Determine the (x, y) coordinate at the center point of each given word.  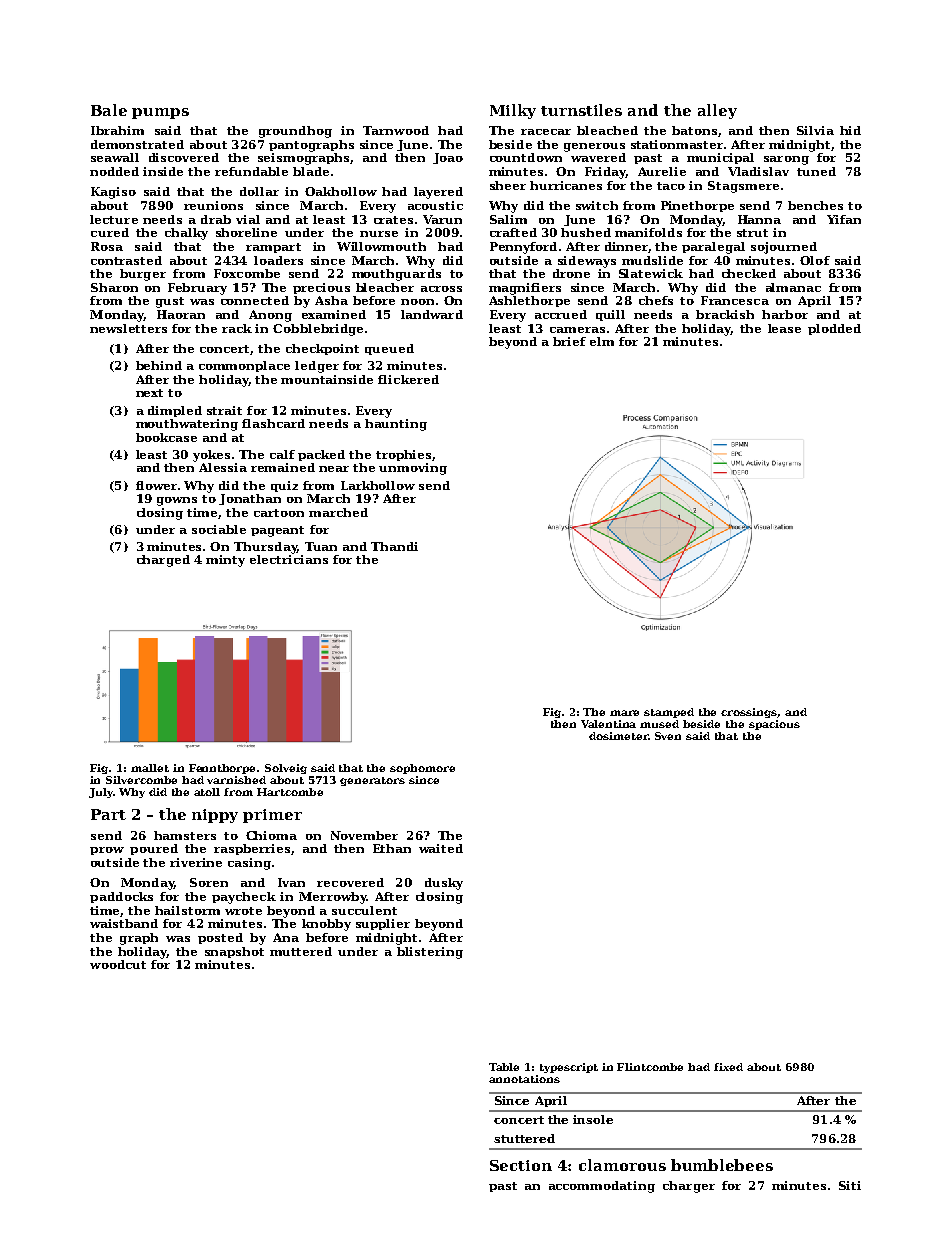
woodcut (118, 964)
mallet (150, 768)
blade (311, 171)
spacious (774, 725)
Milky (513, 111)
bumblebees (722, 1165)
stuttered (524, 1138)
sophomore (422, 769)
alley (717, 111)
